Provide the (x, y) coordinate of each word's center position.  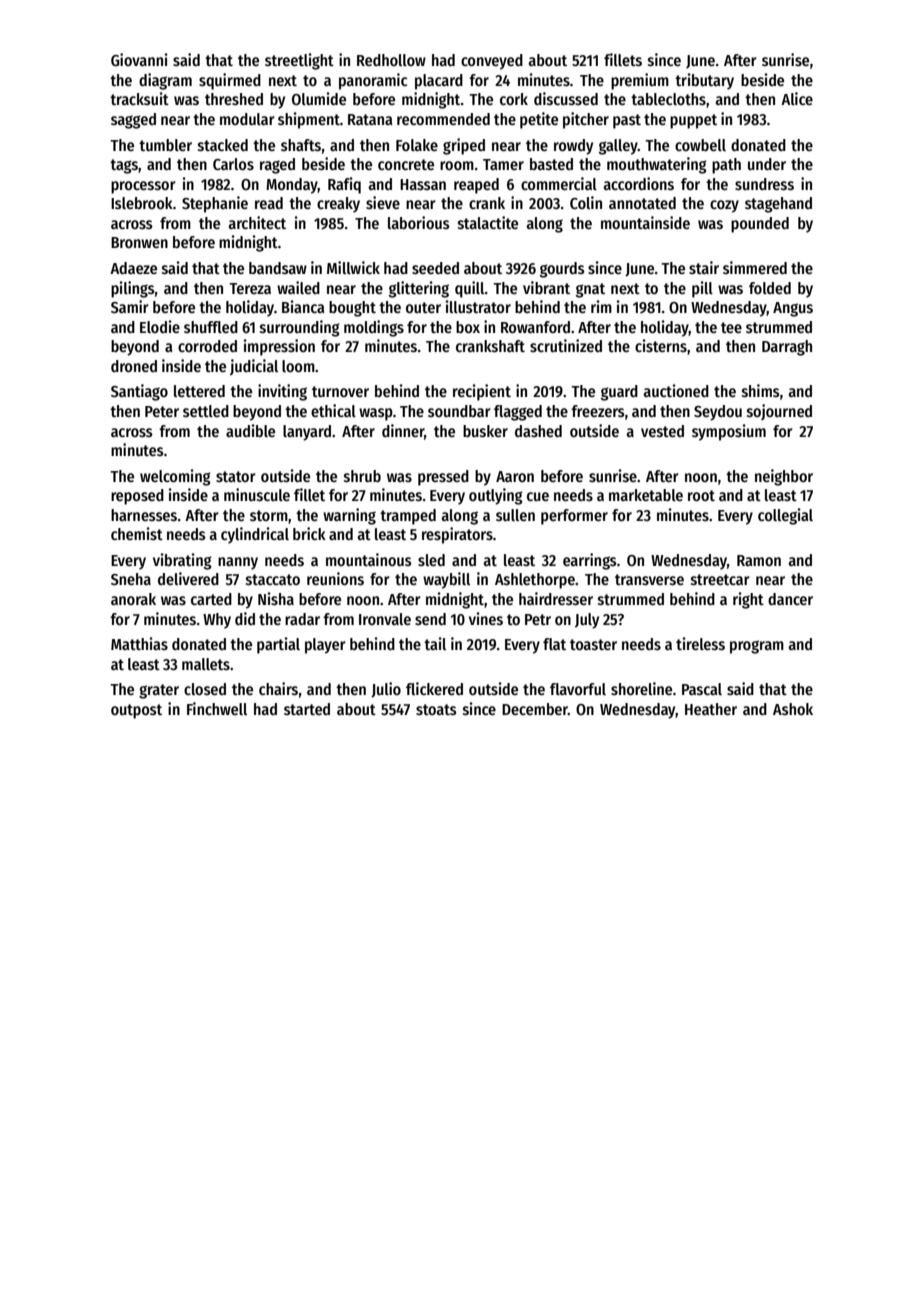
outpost (136, 711)
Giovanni (139, 59)
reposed (137, 497)
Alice (797, 98)
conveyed (492, 62)
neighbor (784, 477)
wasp (376, 414)
